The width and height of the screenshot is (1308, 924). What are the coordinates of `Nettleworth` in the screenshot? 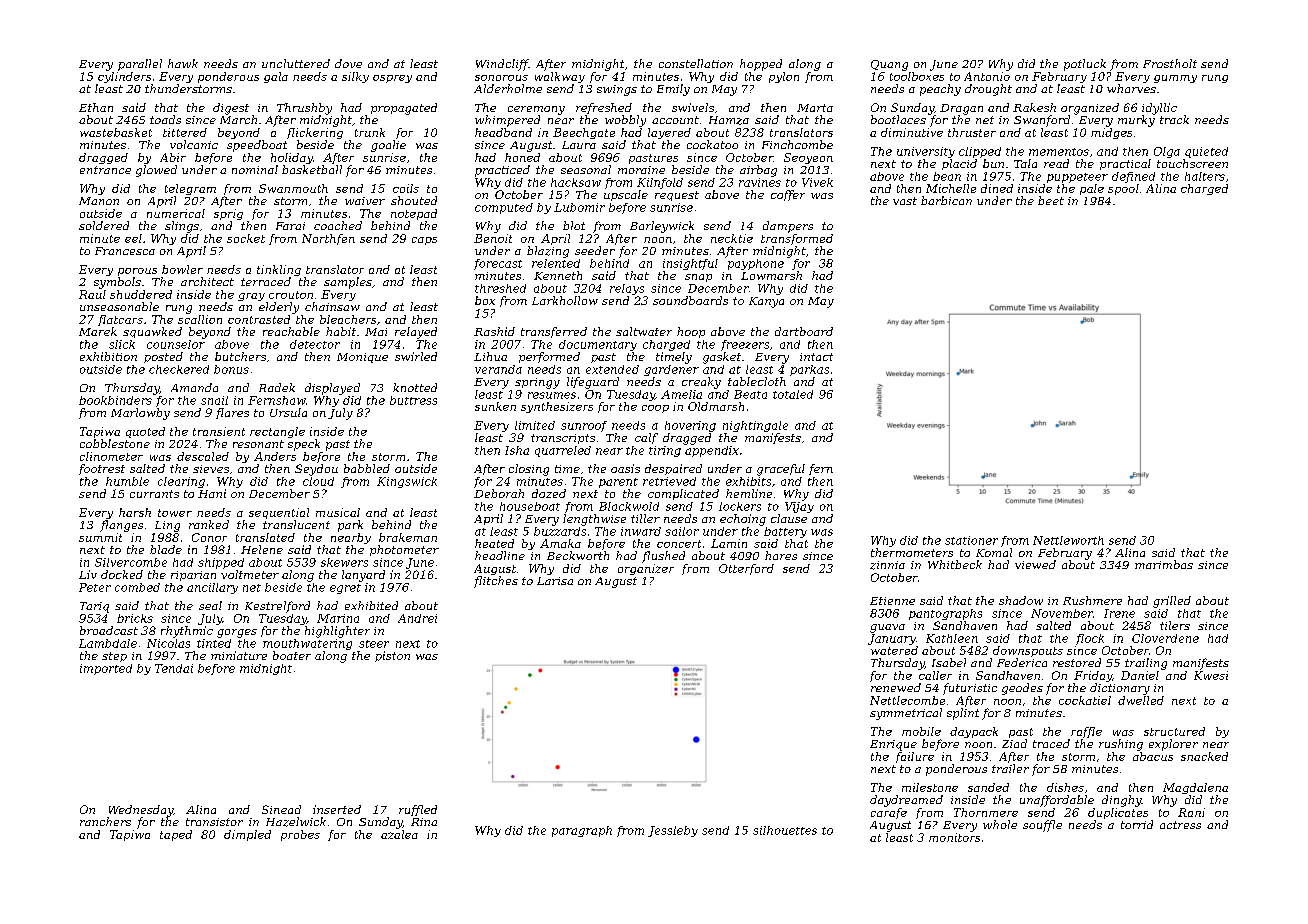 It's located at (1068, 540).
